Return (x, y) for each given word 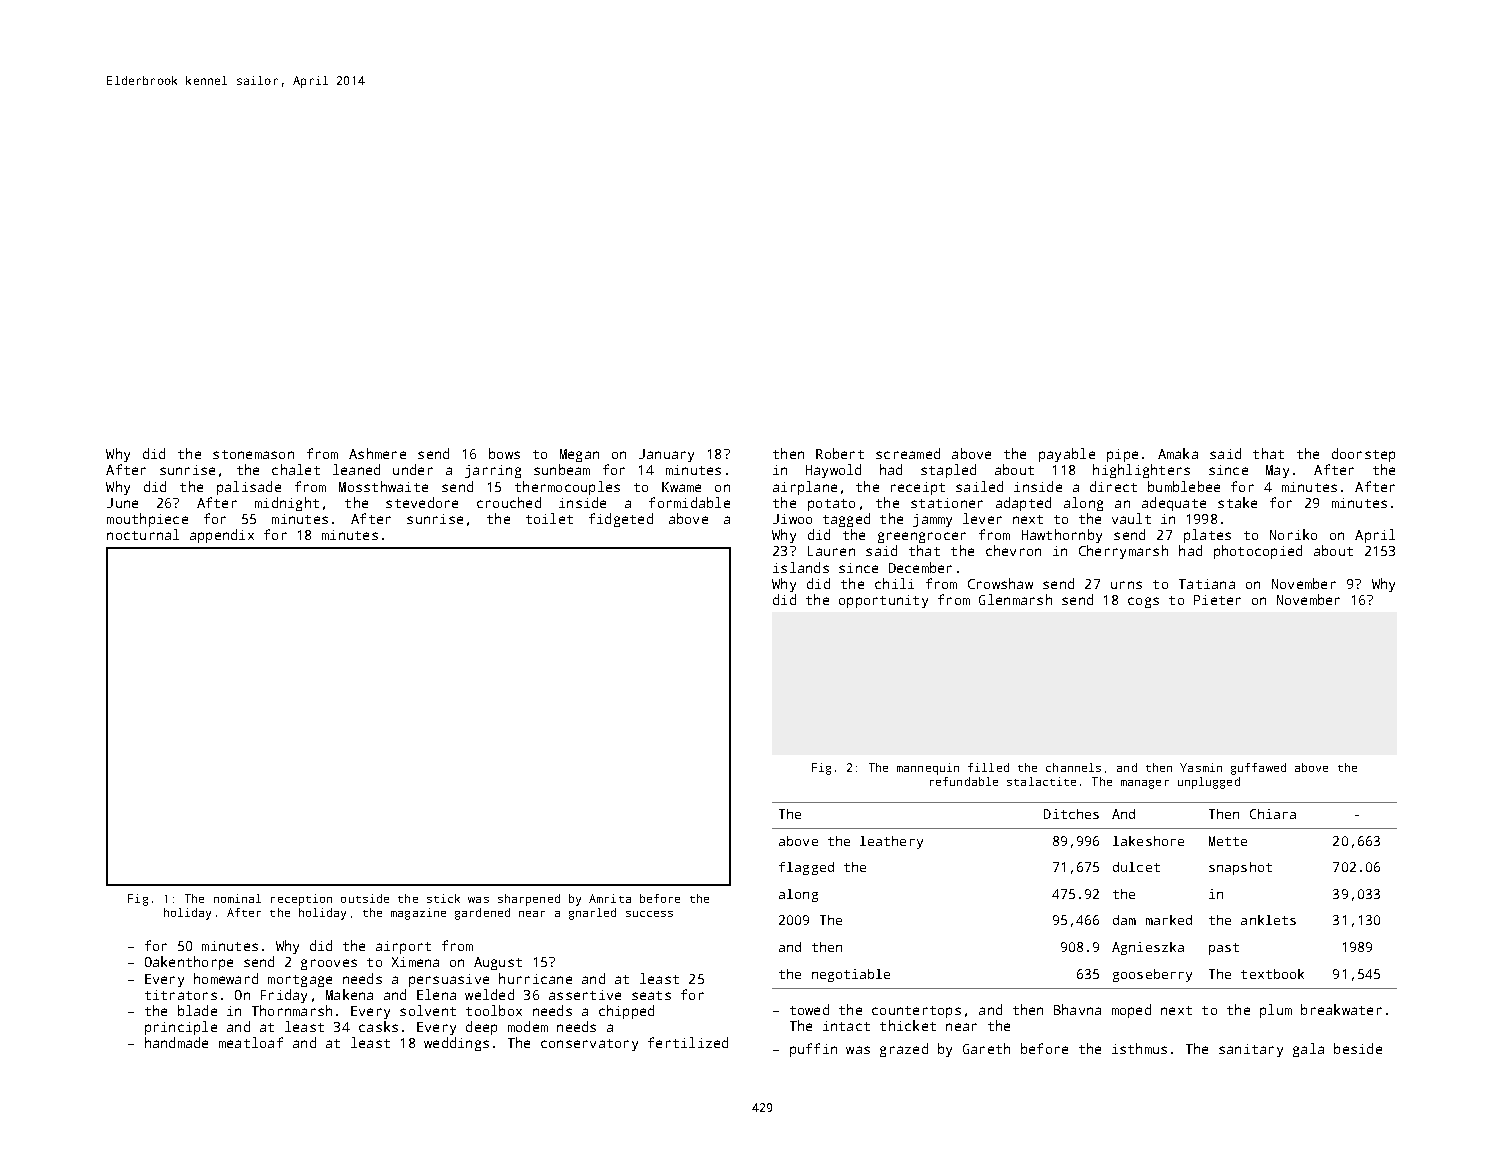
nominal (237, 898)
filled (988, 767)
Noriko (1293, 534)
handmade (176, 1042)
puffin (813, 1050)
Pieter (1217, 600)
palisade (249, 488)
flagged (806, 868)
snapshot (1240, 868)
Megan (579, 455)
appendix (222, 536)
